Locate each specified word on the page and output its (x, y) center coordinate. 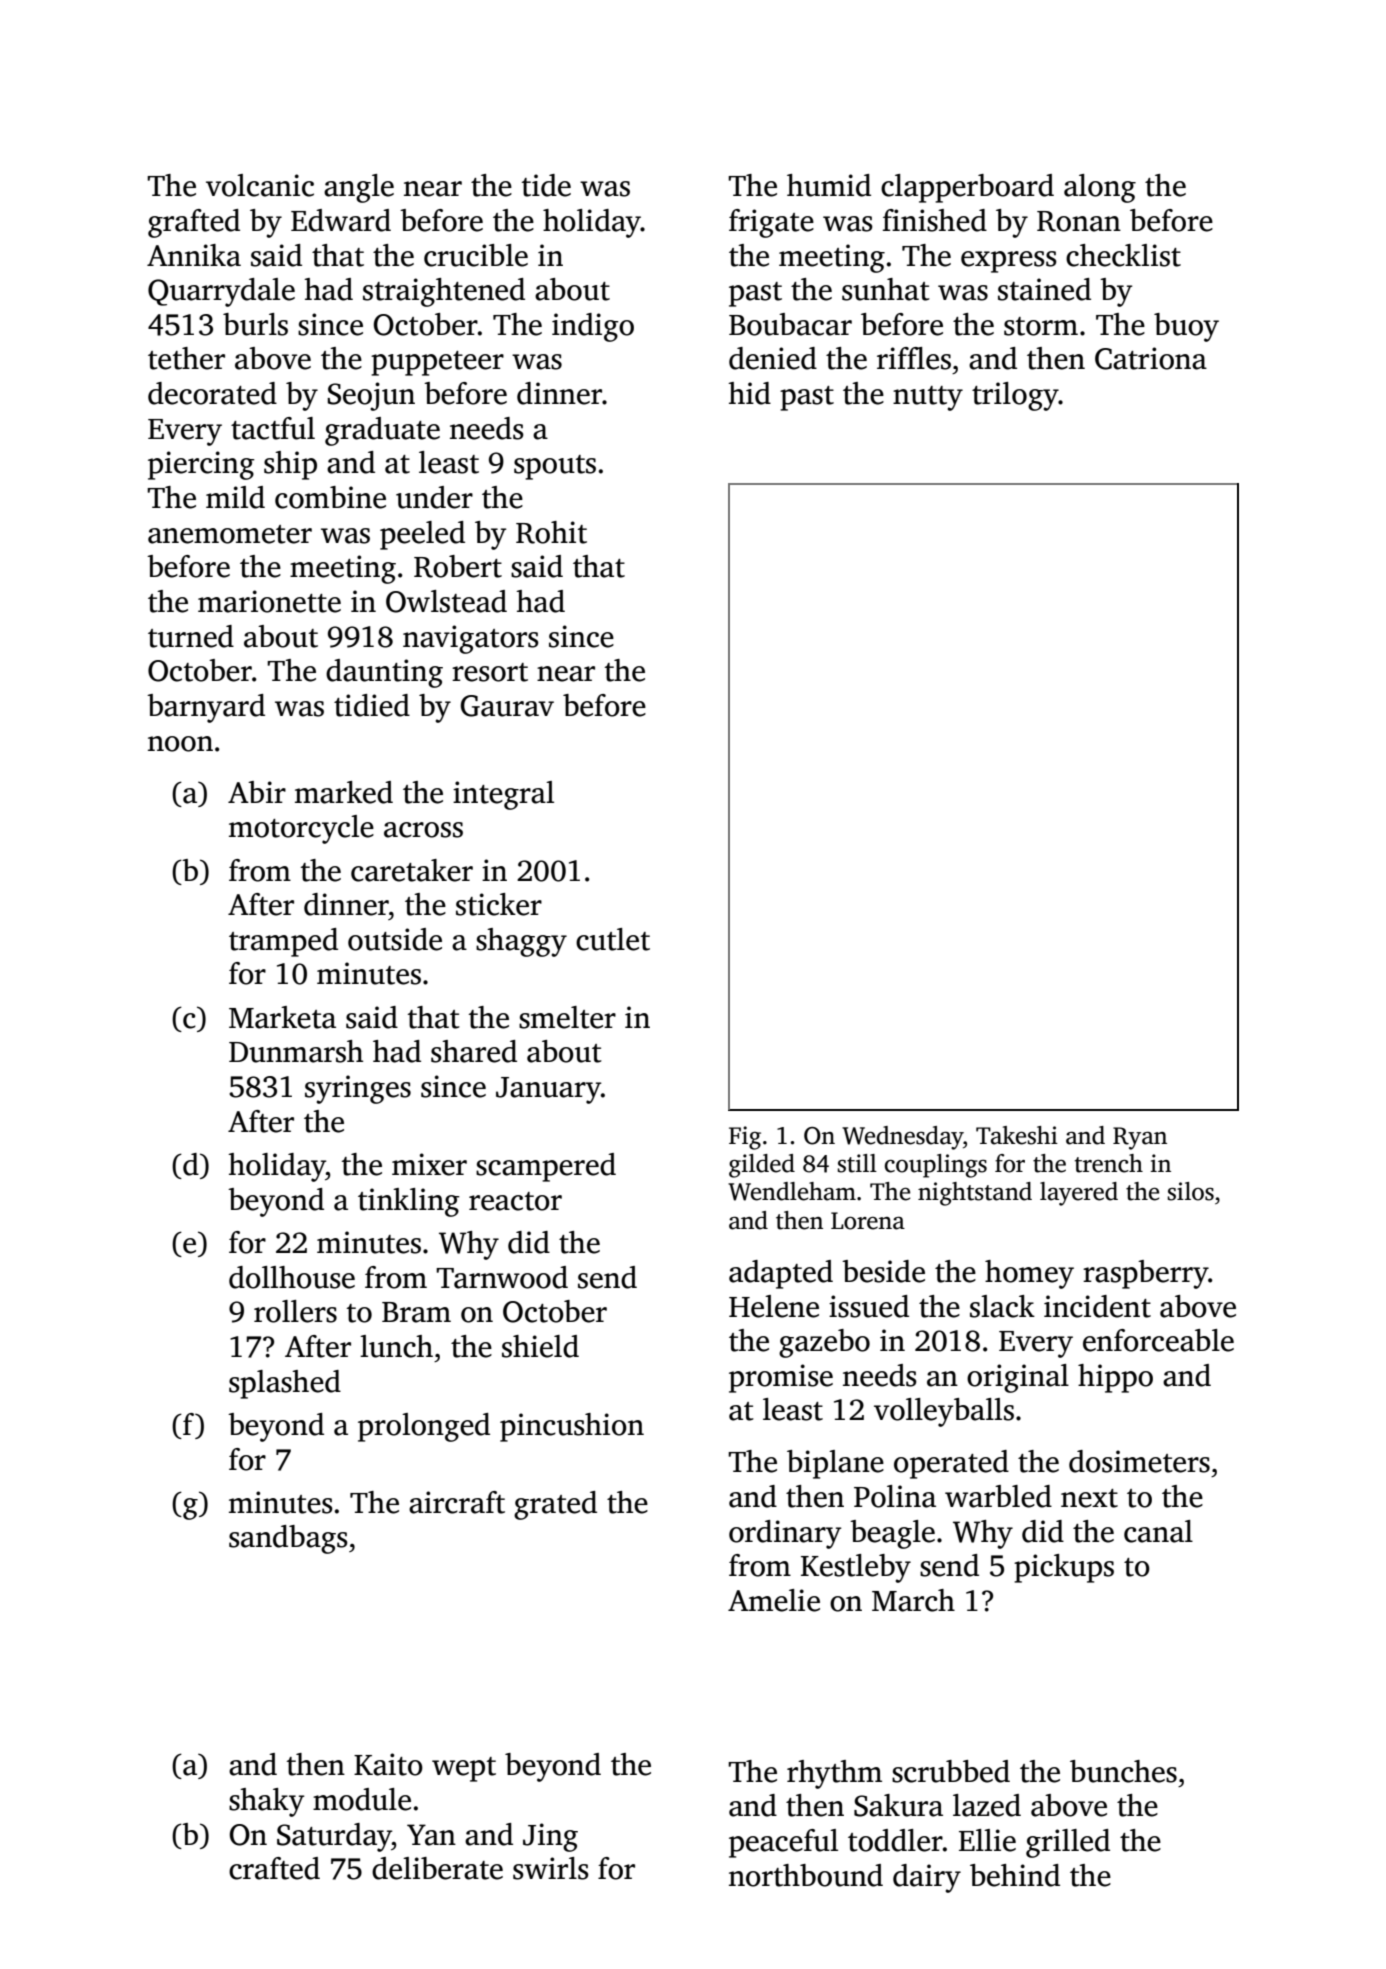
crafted (274, 1868)
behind (1015, 1875)
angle (359, 188)
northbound (806, 1875)
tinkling (409, 1202)
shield (540, 1346)
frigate (771, 223)
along (1100, 188)
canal (1158, 1531)
